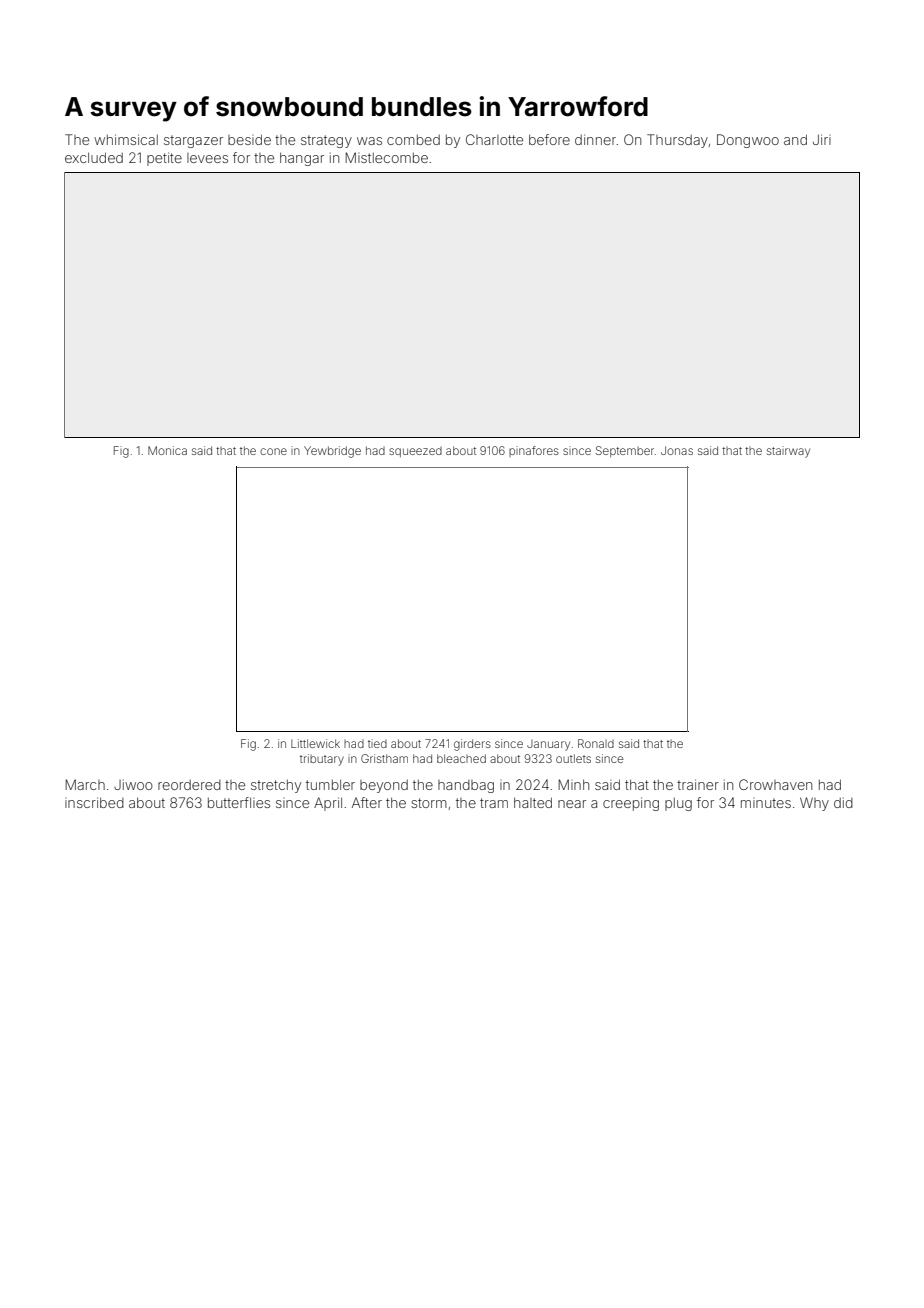 This screenshot has height=1308, width=924. Describe the element at coordinates (386, 157) in the screenshot. I see `Mistlecombe` at that location.
